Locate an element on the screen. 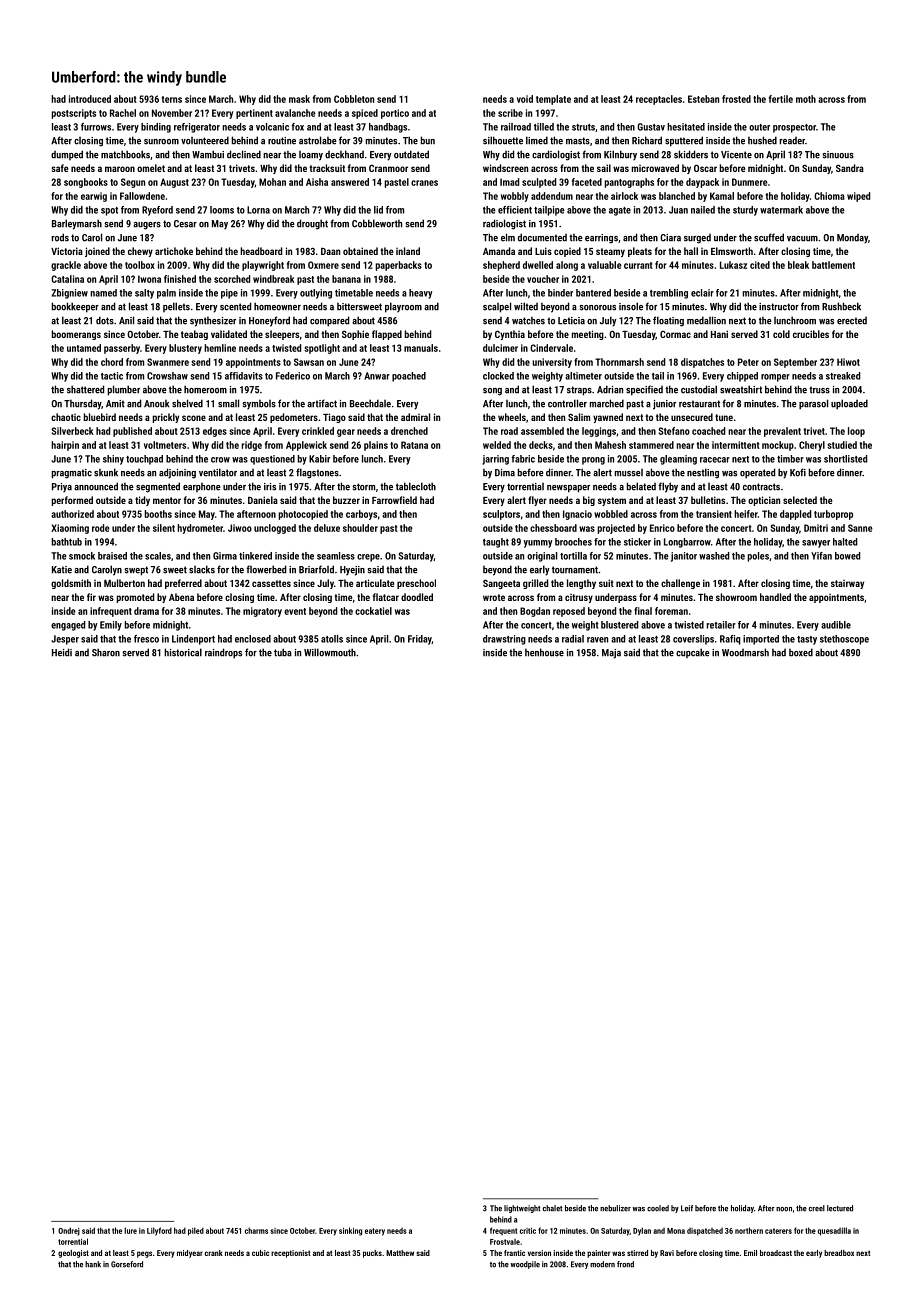 This screenshot has width=924, height=1308. lectured is located at coordinates (840, 1208).
